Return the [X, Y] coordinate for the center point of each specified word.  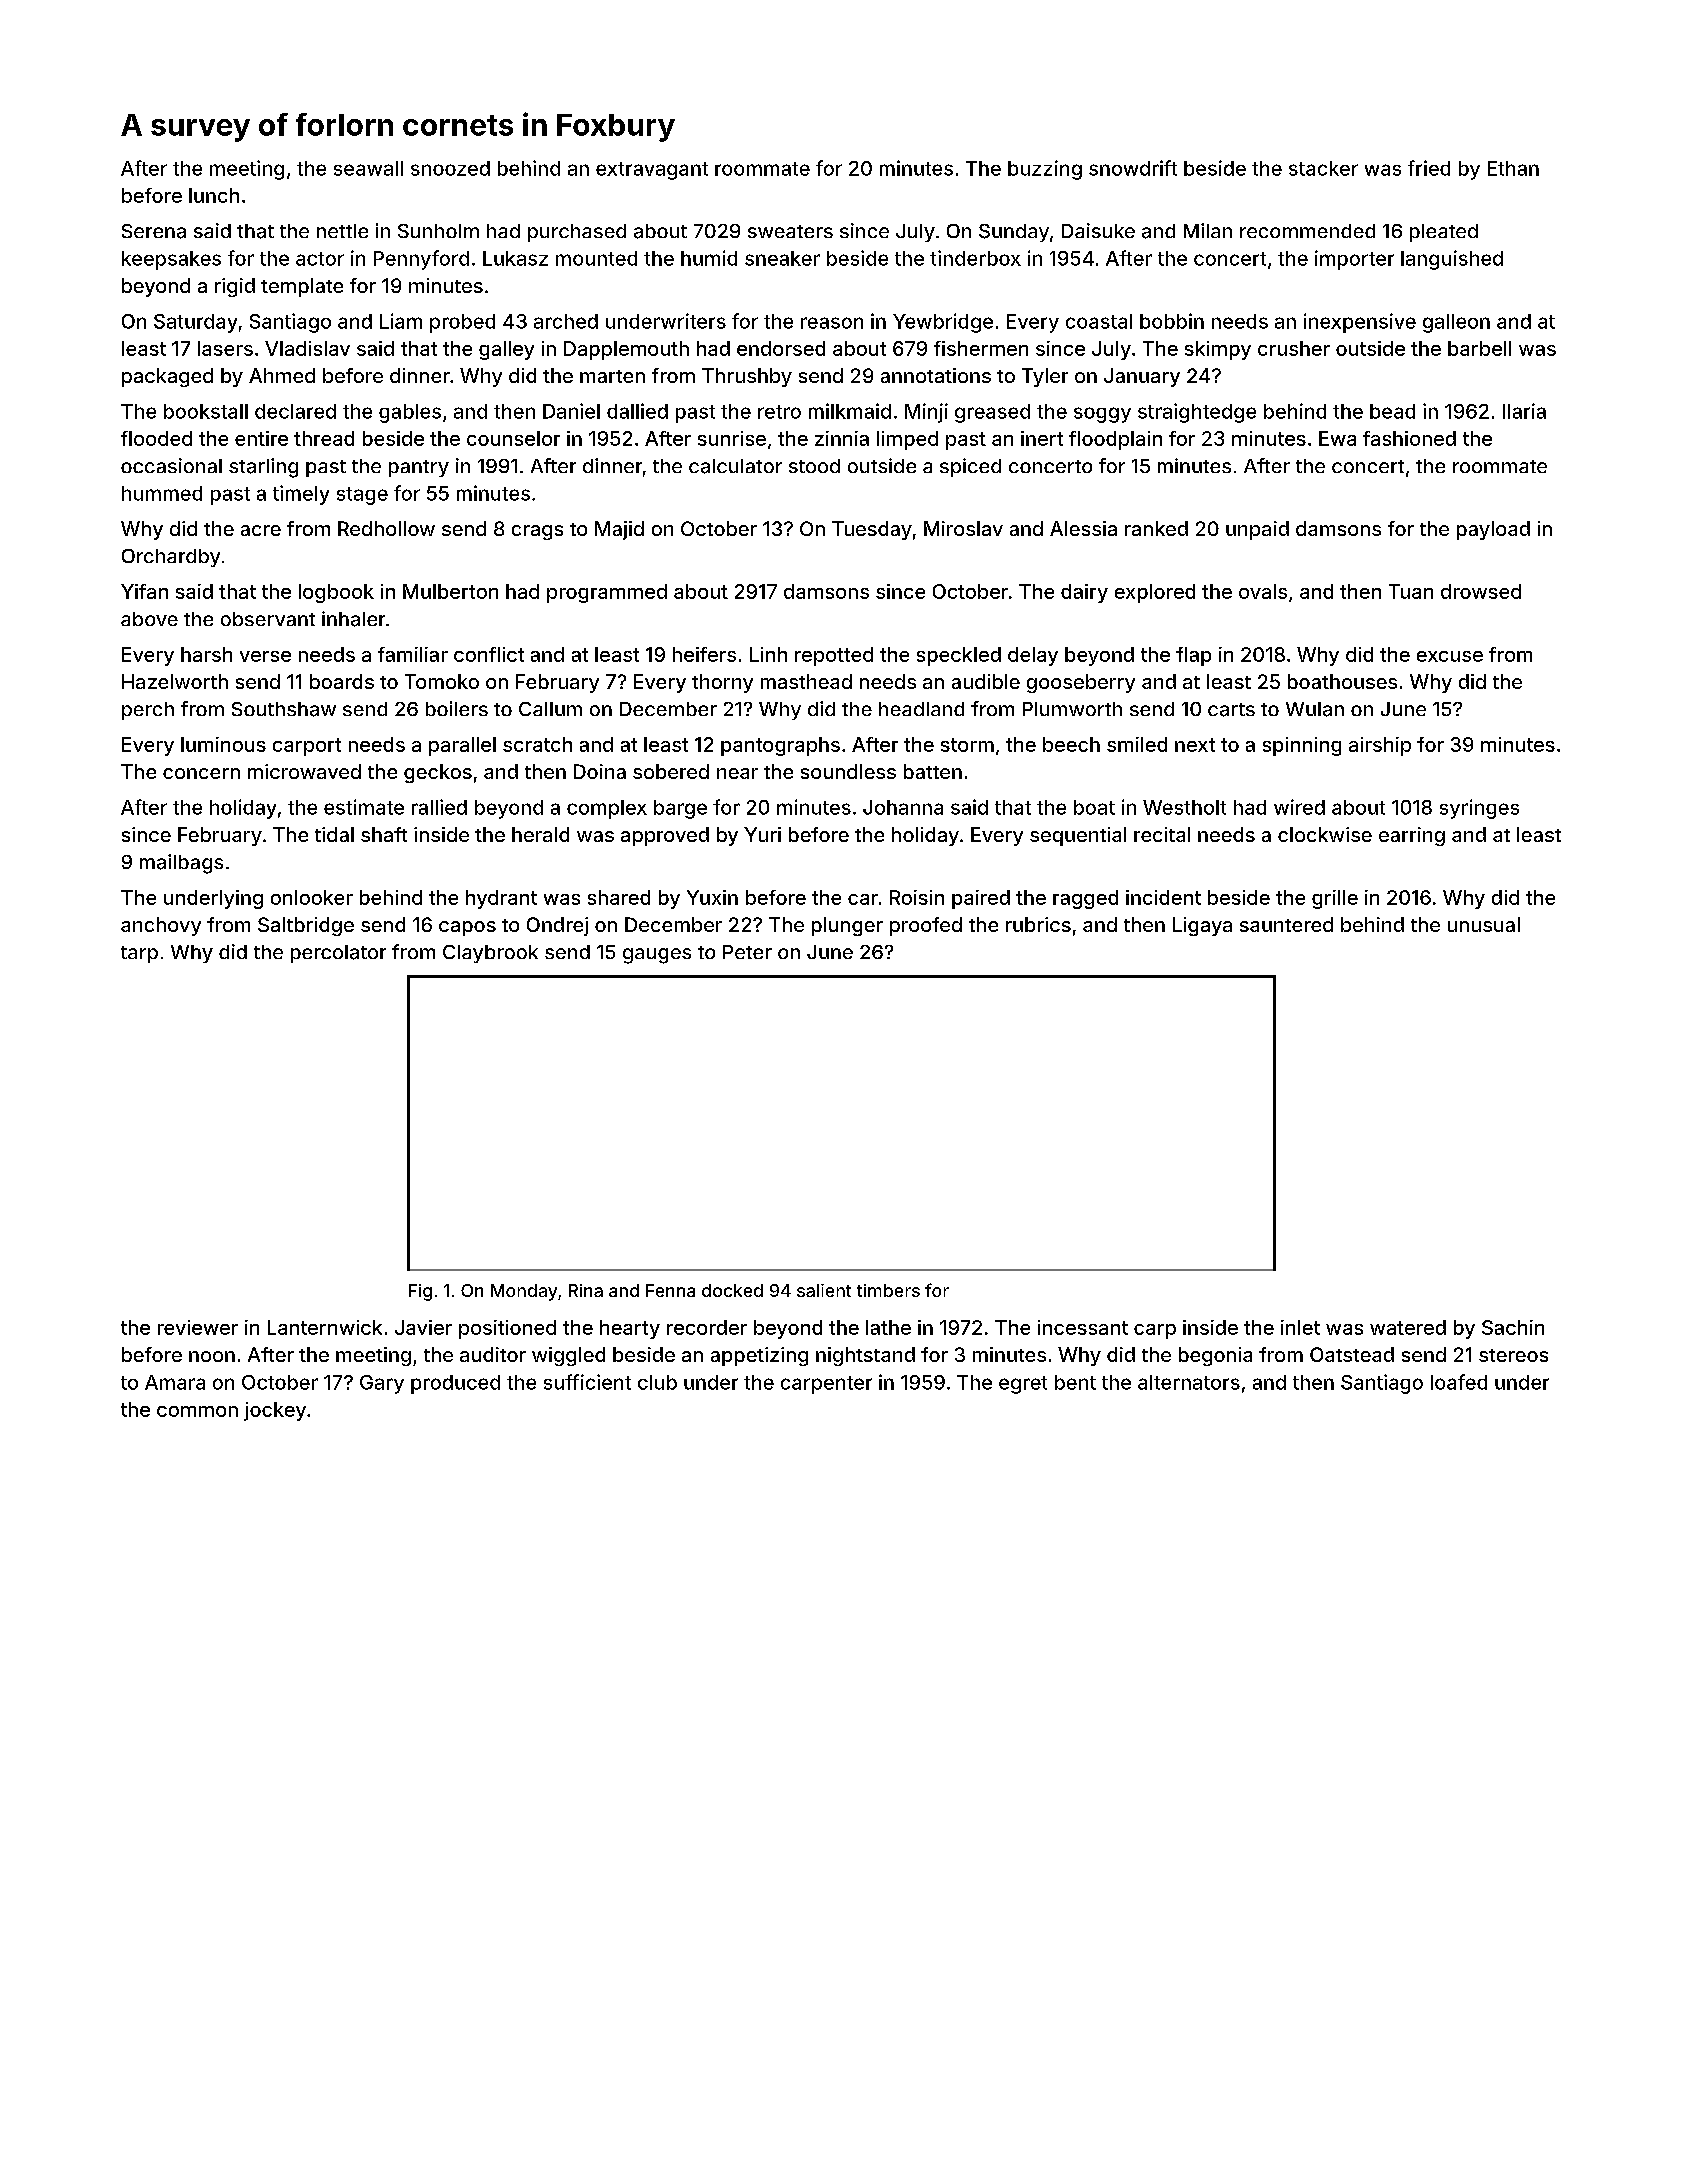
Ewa [1337, 438]
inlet [1300, 1327]
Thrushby [747, 377]
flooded [156, 438]
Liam [401, 321]
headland [921, 709]
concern [201, 773]
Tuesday [872, 530]
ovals [1263, 591]
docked [732, 1290]
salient [824, 1290]
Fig [420, 1292]
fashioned [1409, 438]
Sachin [1513, 1327]
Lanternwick [325, 1327]
